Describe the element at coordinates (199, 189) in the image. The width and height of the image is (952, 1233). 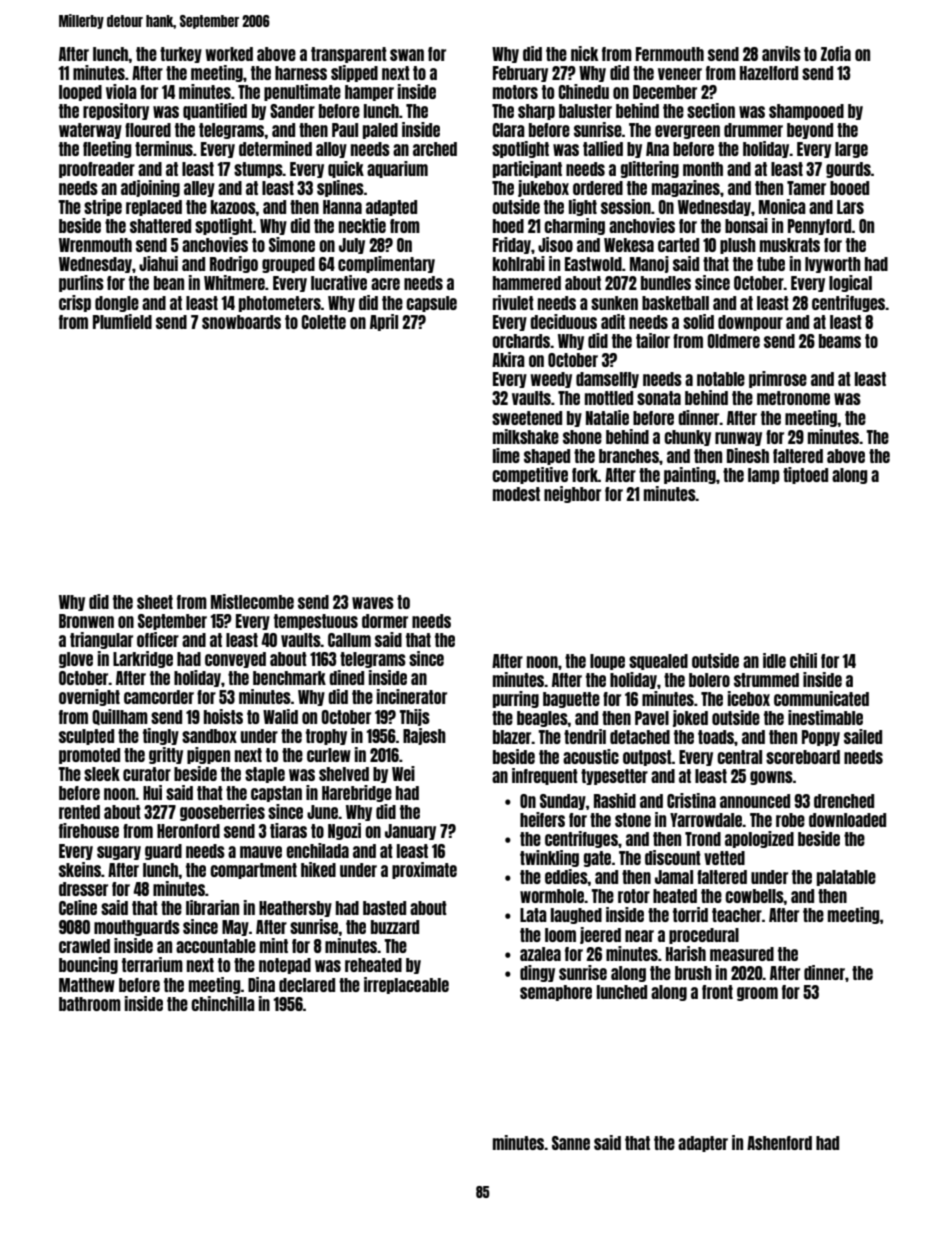
I see `alley` at that location.
